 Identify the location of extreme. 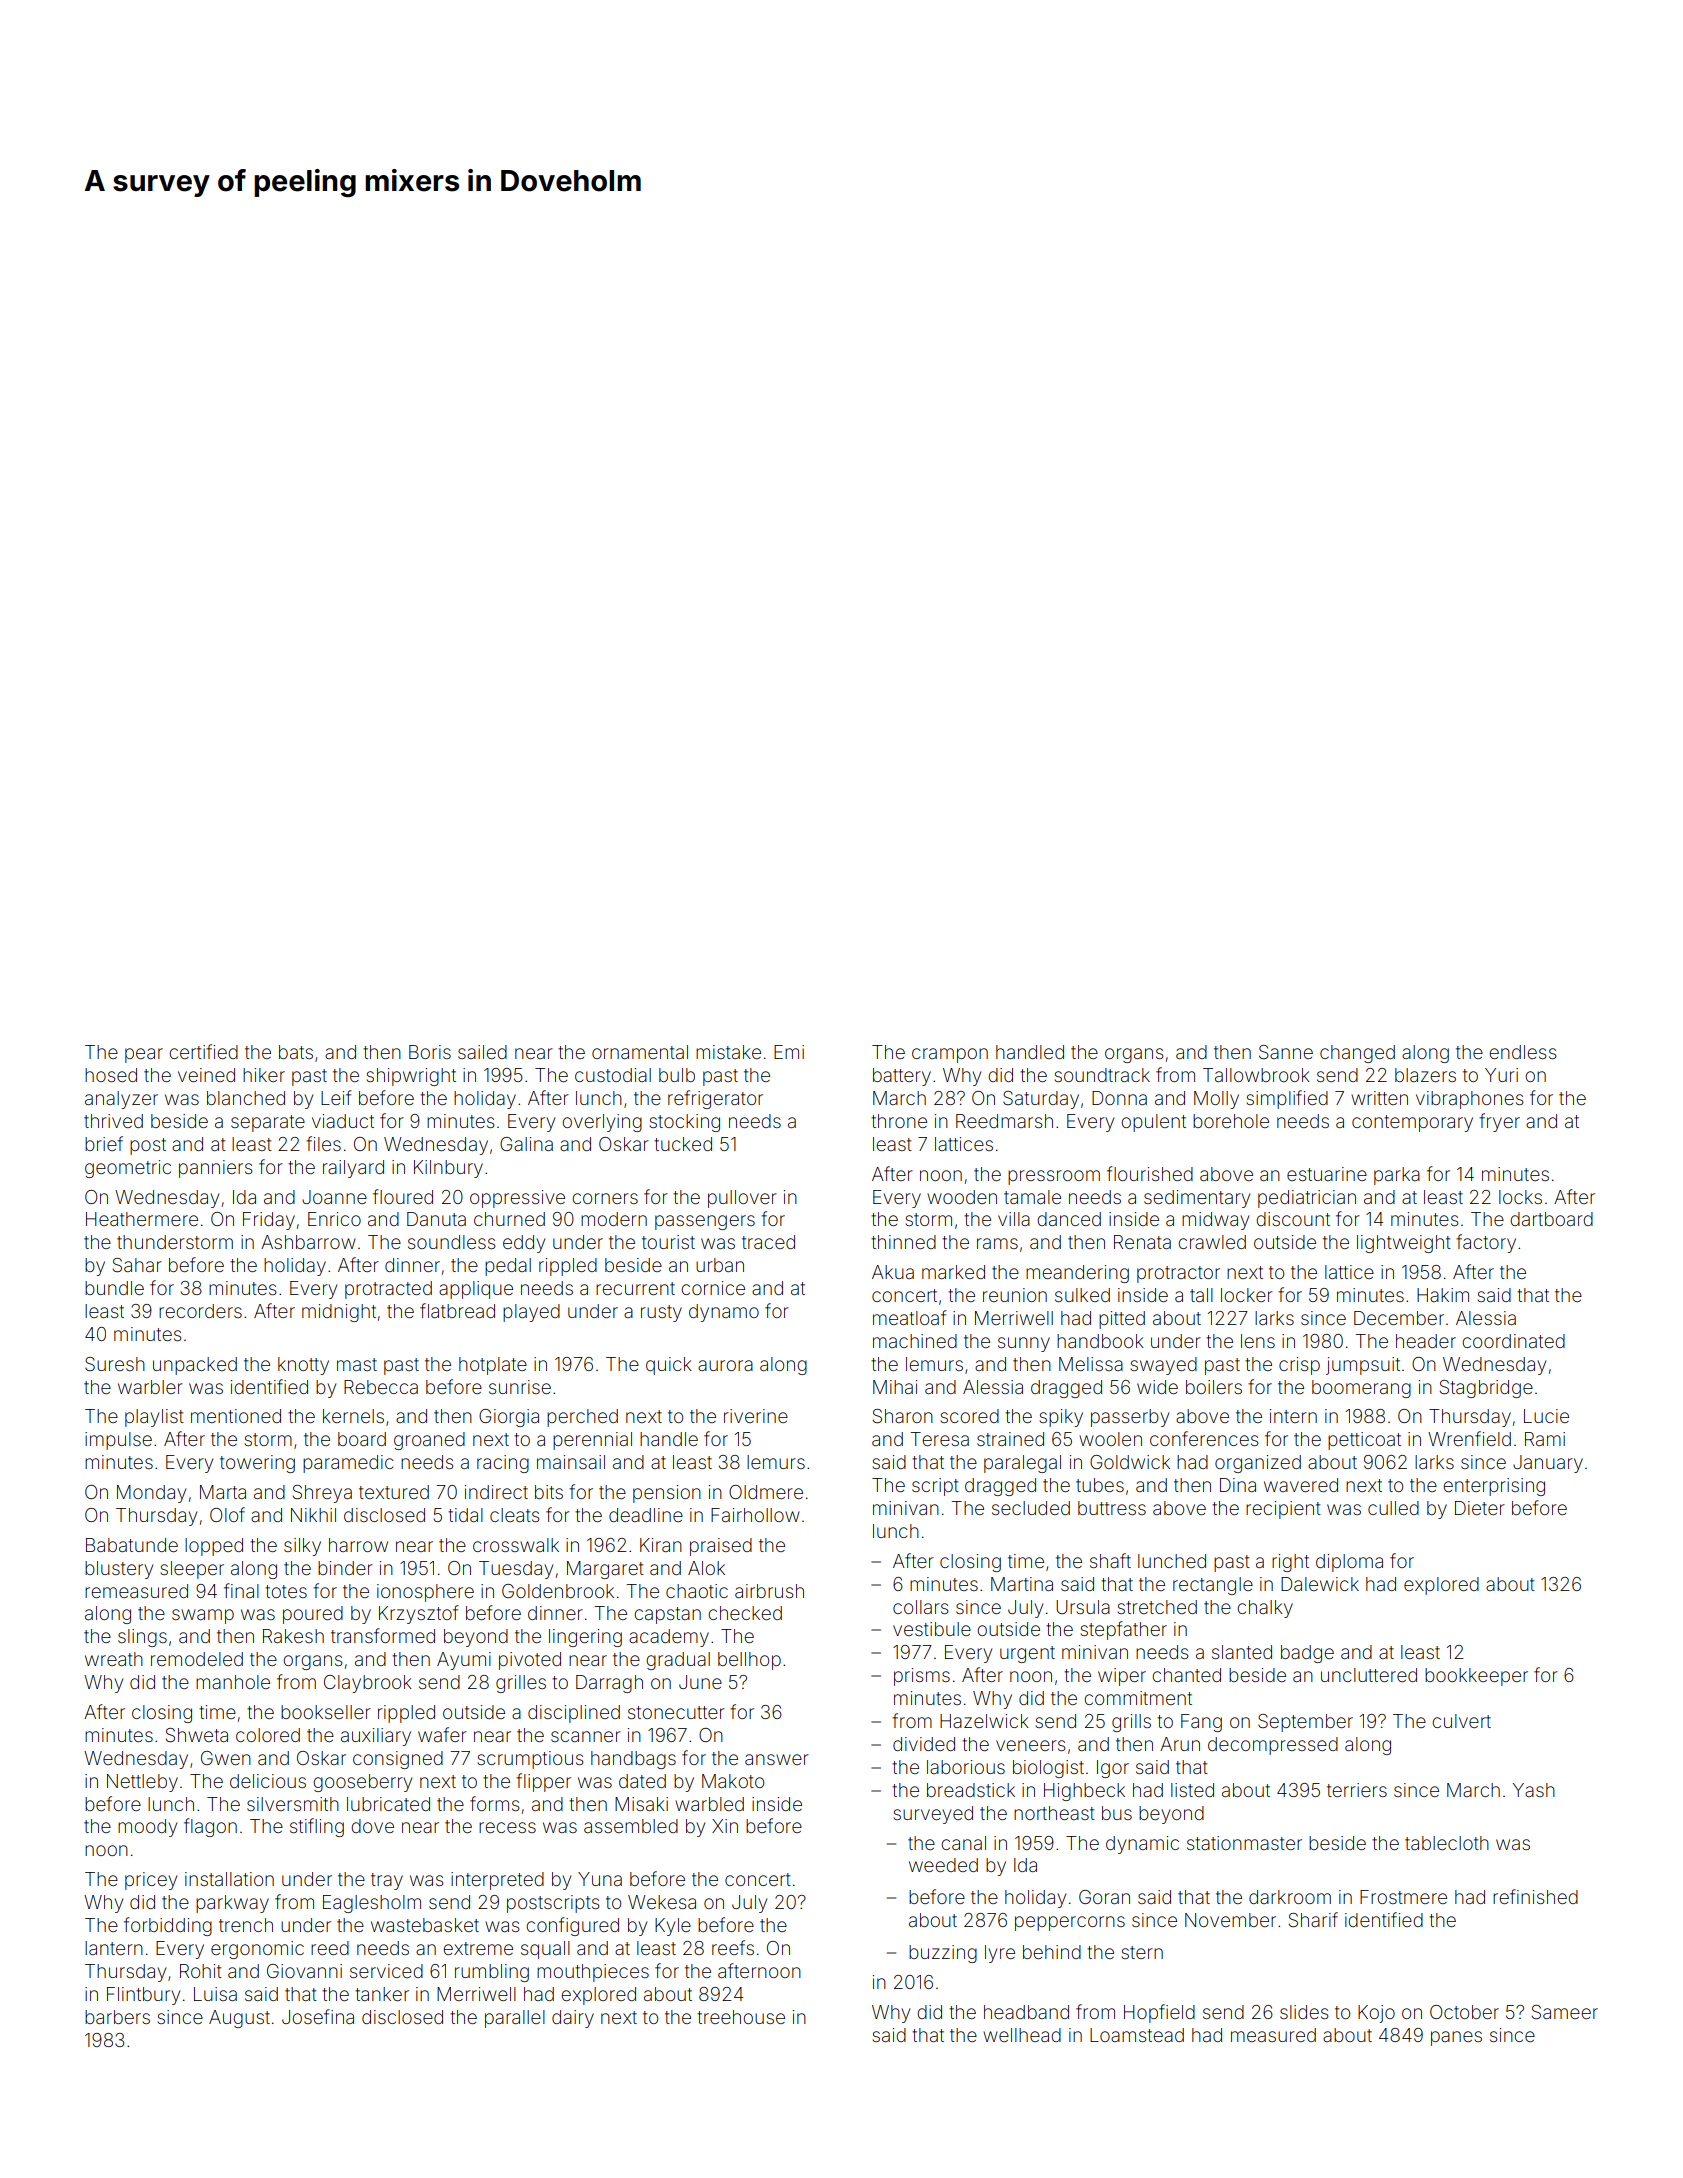
(478, 1948).
